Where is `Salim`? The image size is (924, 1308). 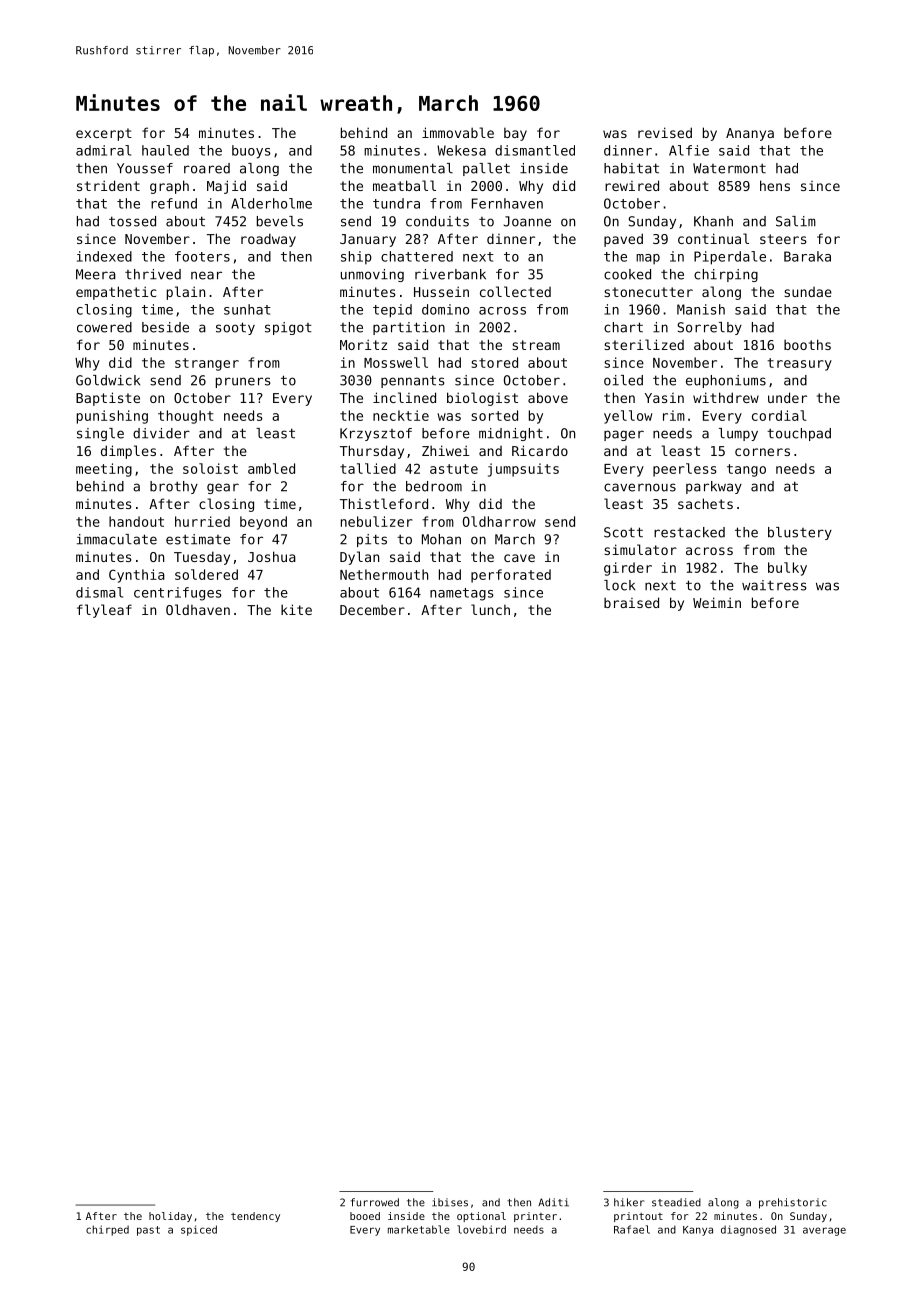 Salim is located at coordinates (796, 221).
